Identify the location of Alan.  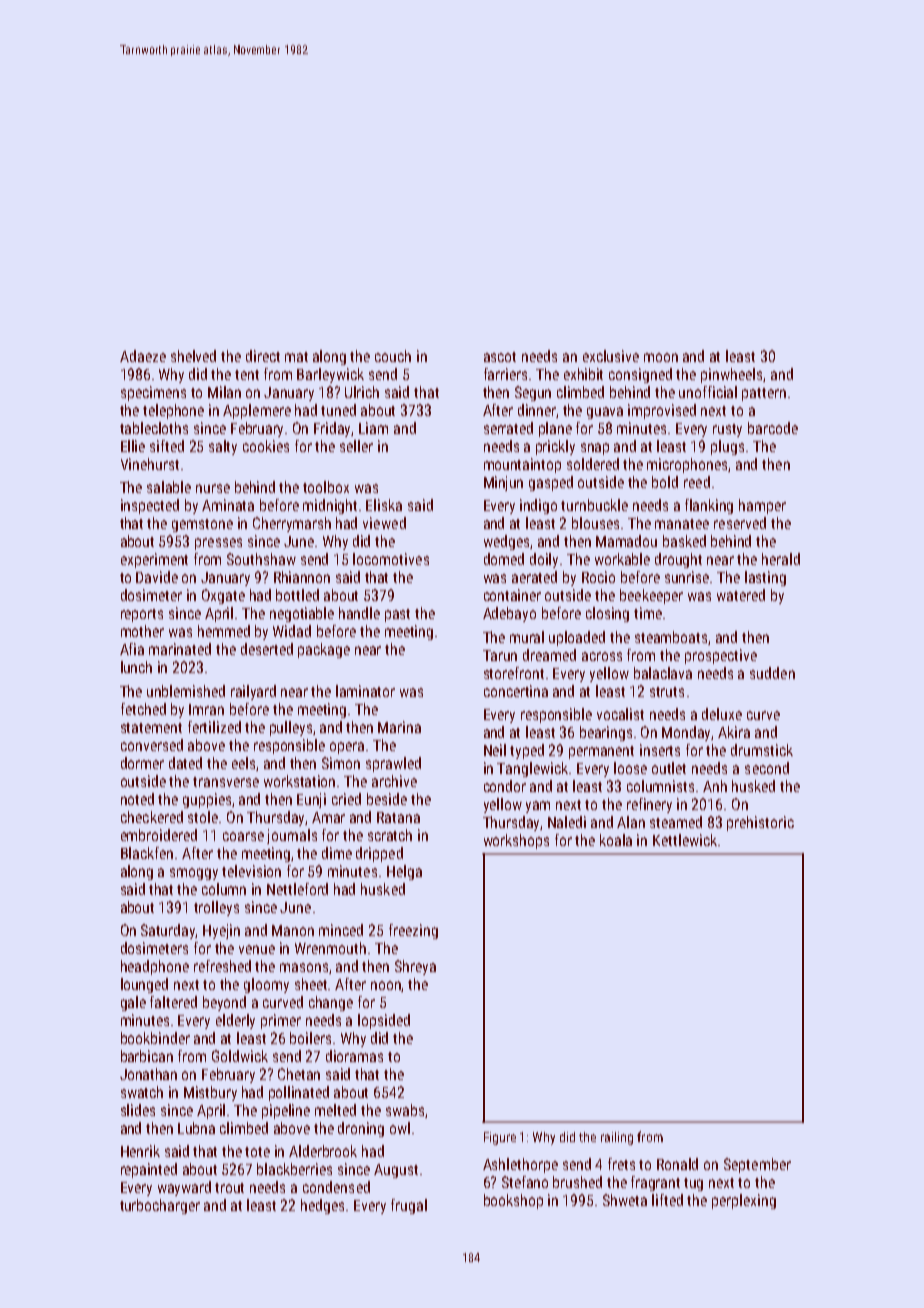
(631, 822).
